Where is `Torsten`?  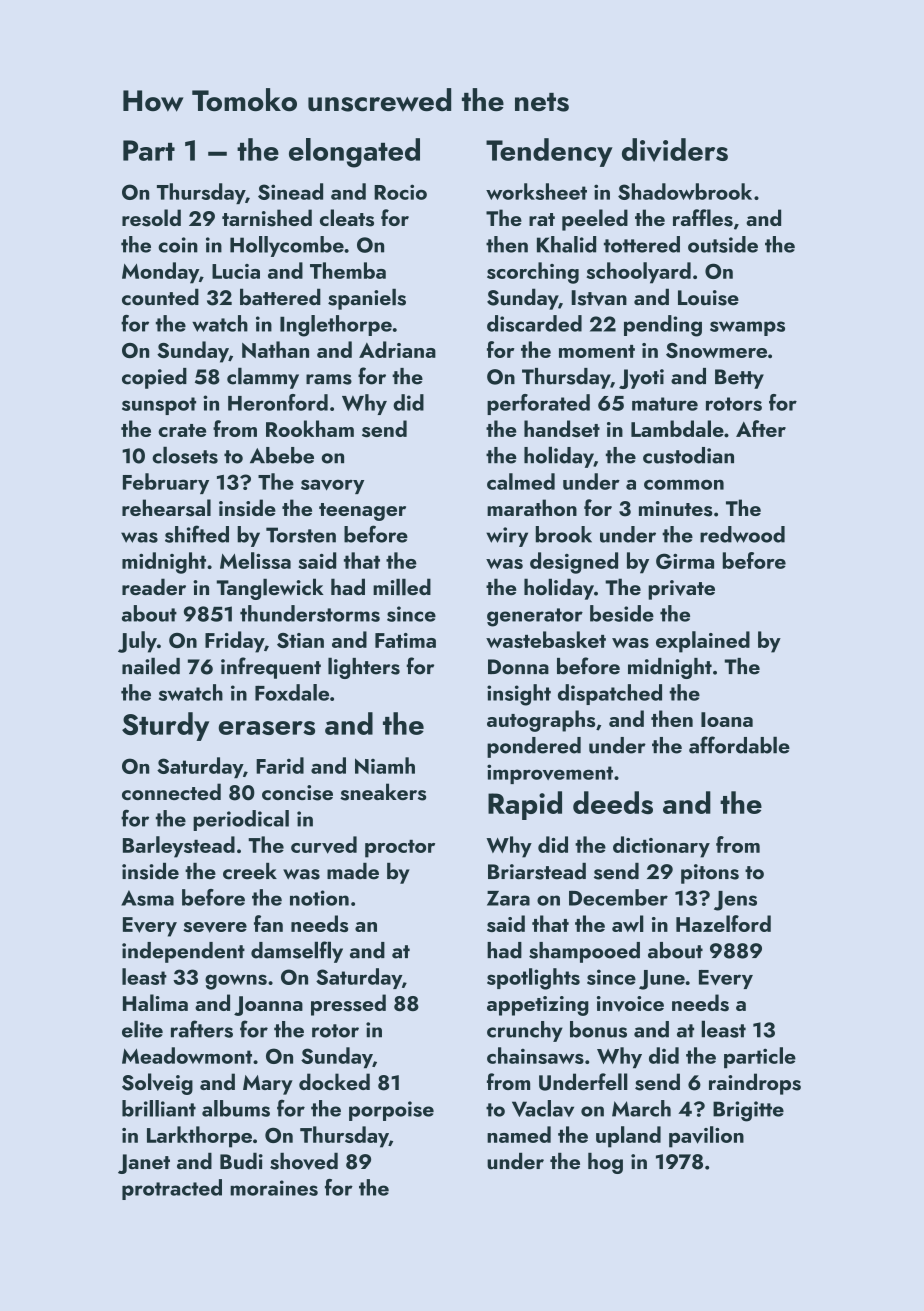
Torsten is located at coordinates (301, 535).
